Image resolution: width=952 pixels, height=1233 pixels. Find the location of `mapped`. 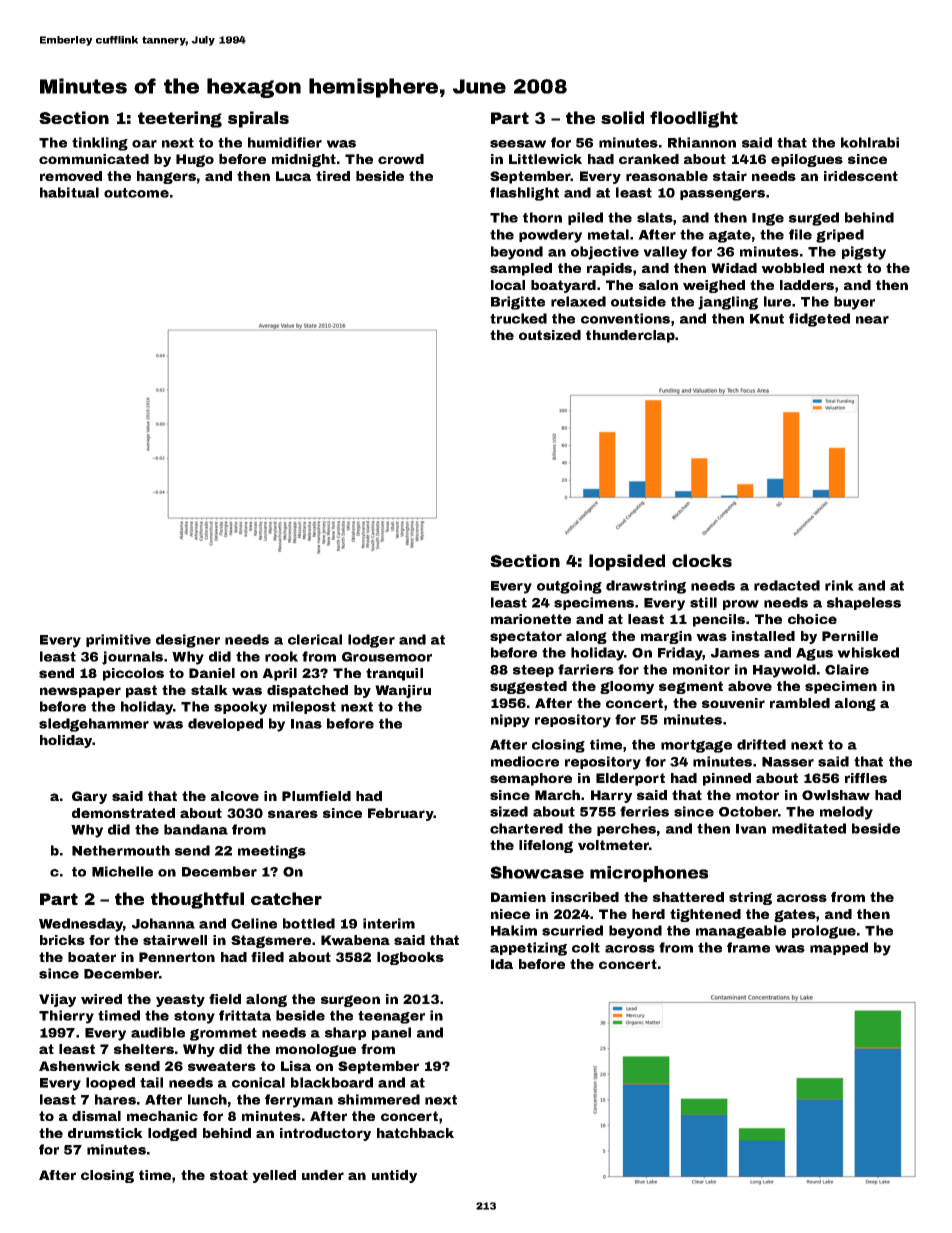

mapped is located at coordinates (839, 948).
